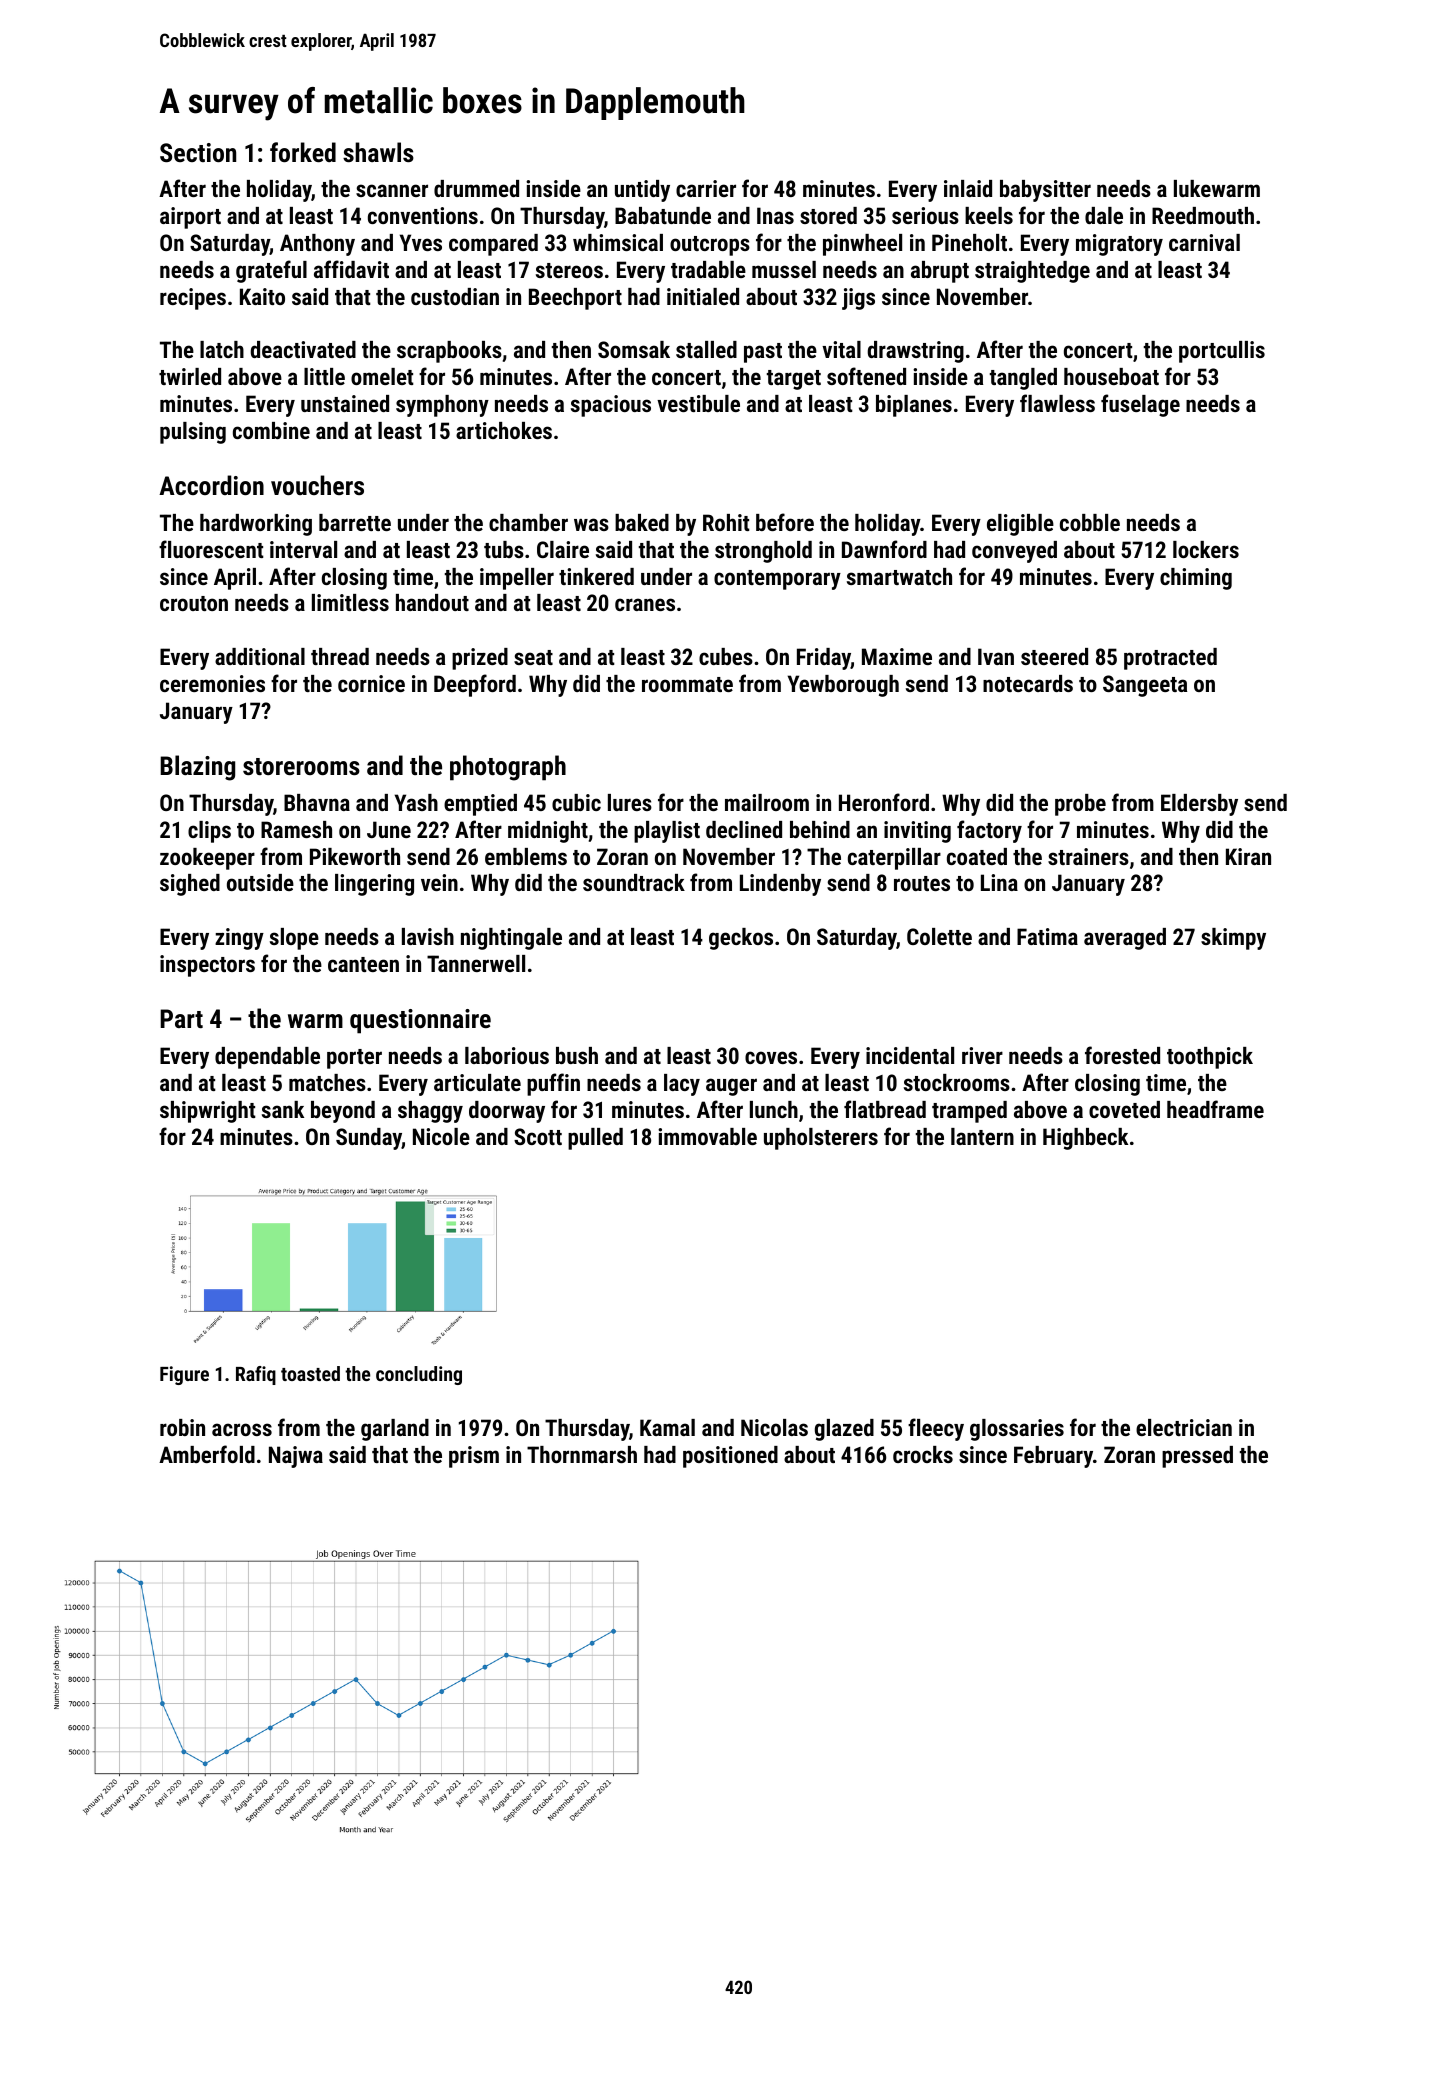 This screenshot has height=2100, width=1450. Describe the element at coordinates (474, 1457) in the screenshot. I see `prism` at that location.
